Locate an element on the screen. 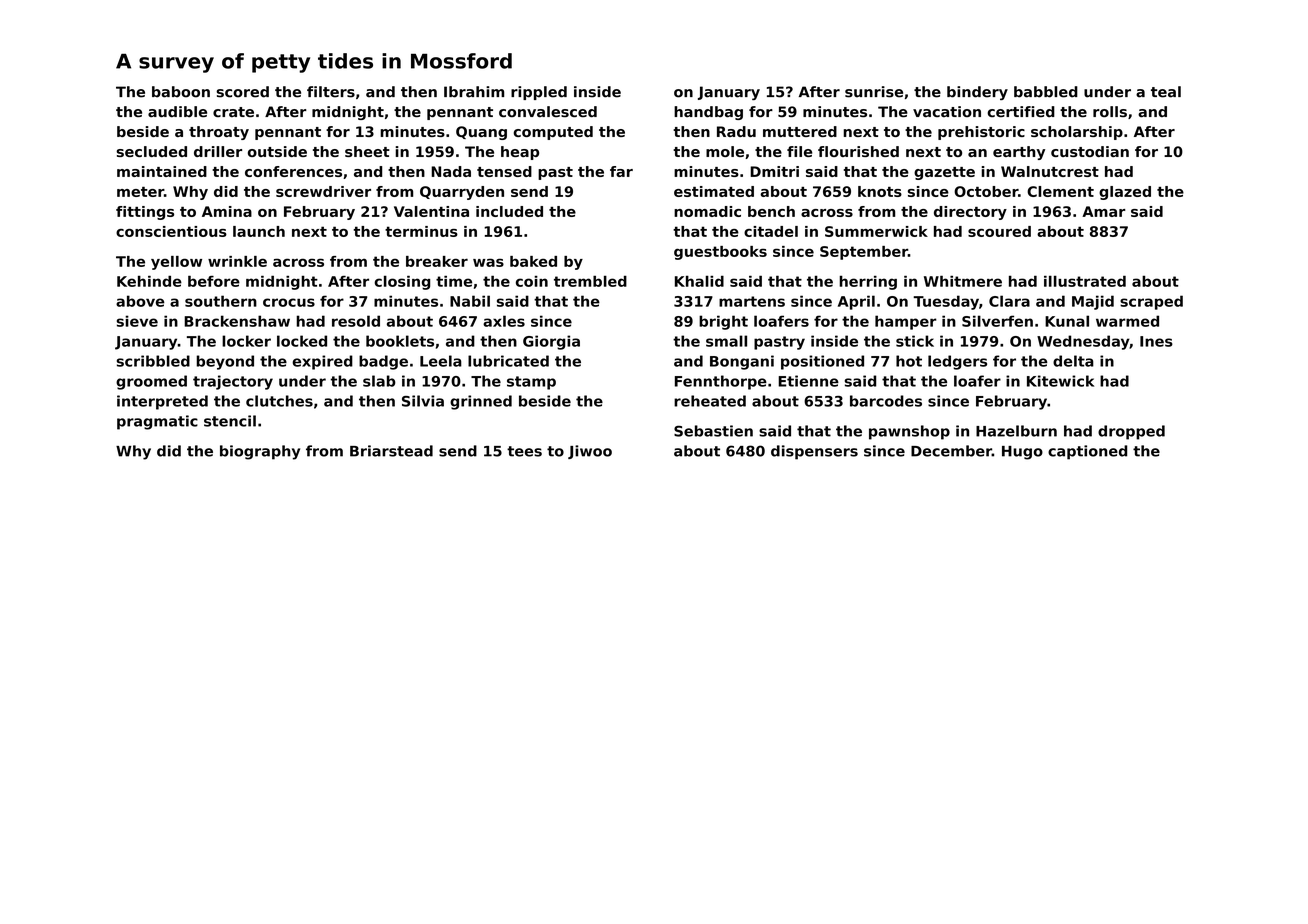  Silvia is located at coordinates (423, 401).
